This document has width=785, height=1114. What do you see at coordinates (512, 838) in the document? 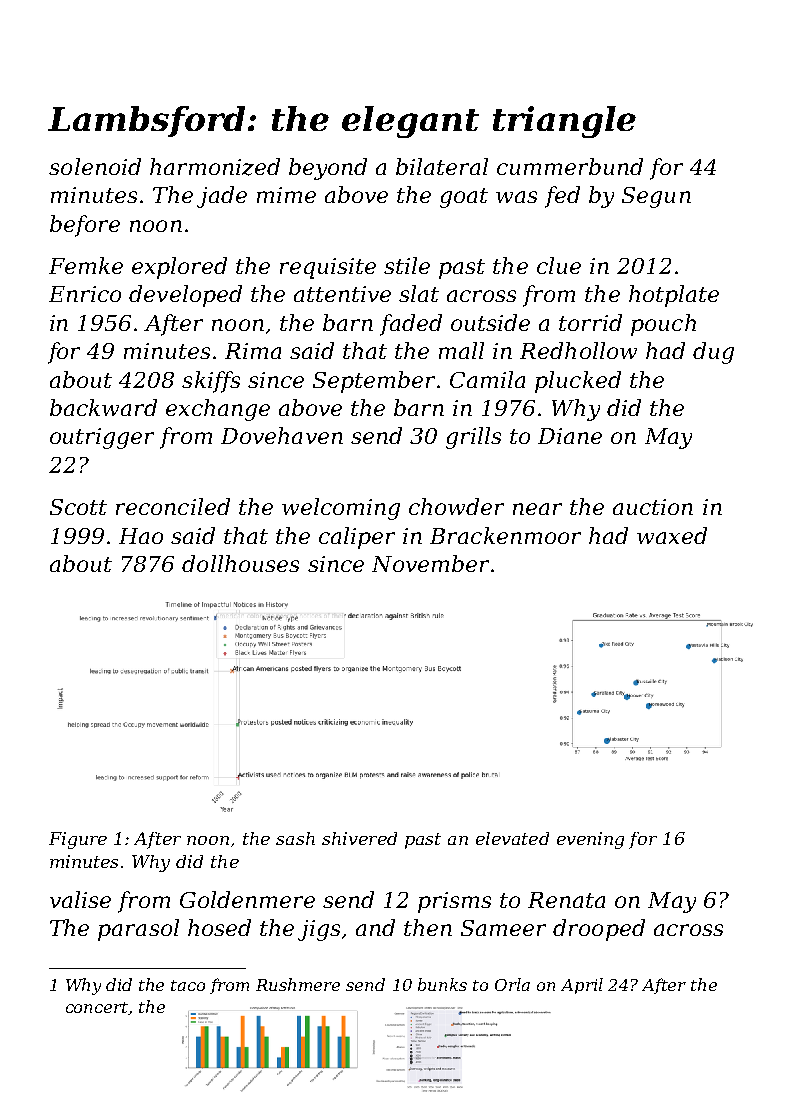
I see `elevated` at bounding box center [512, 838].
